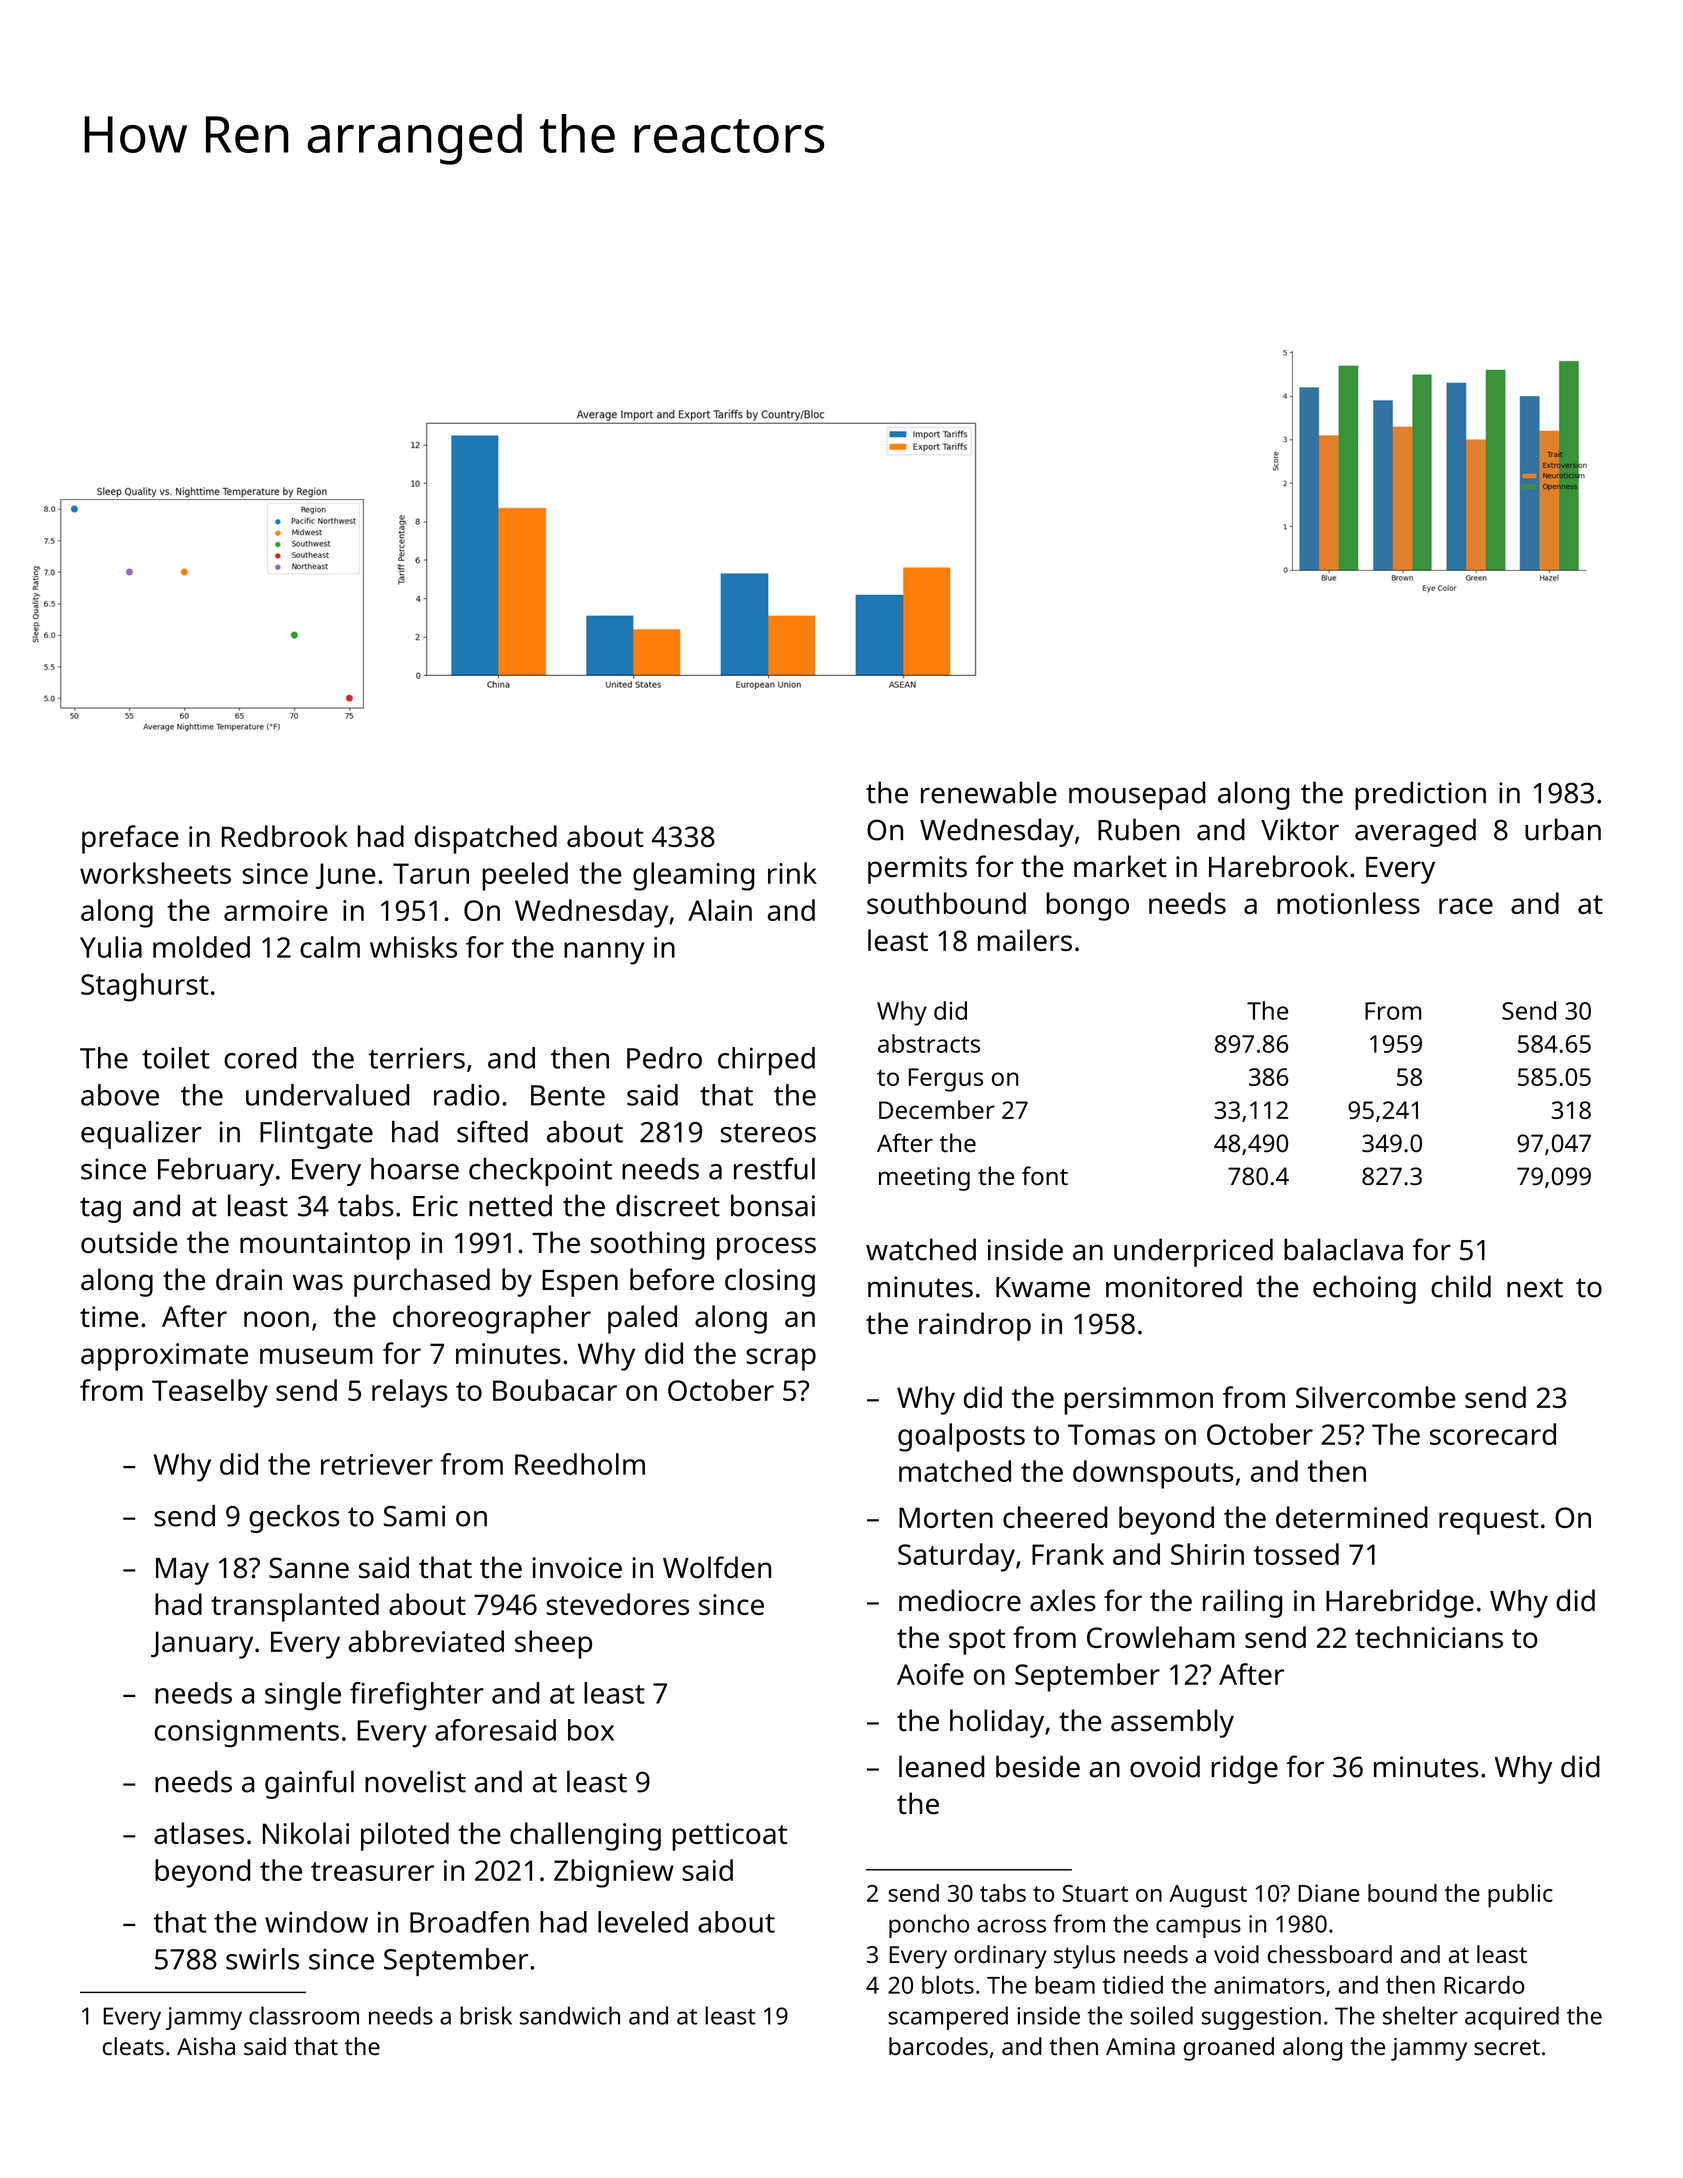 This screenshot has height=2178, width=1683. I want to click on barcodes, so click(938, 2046).
